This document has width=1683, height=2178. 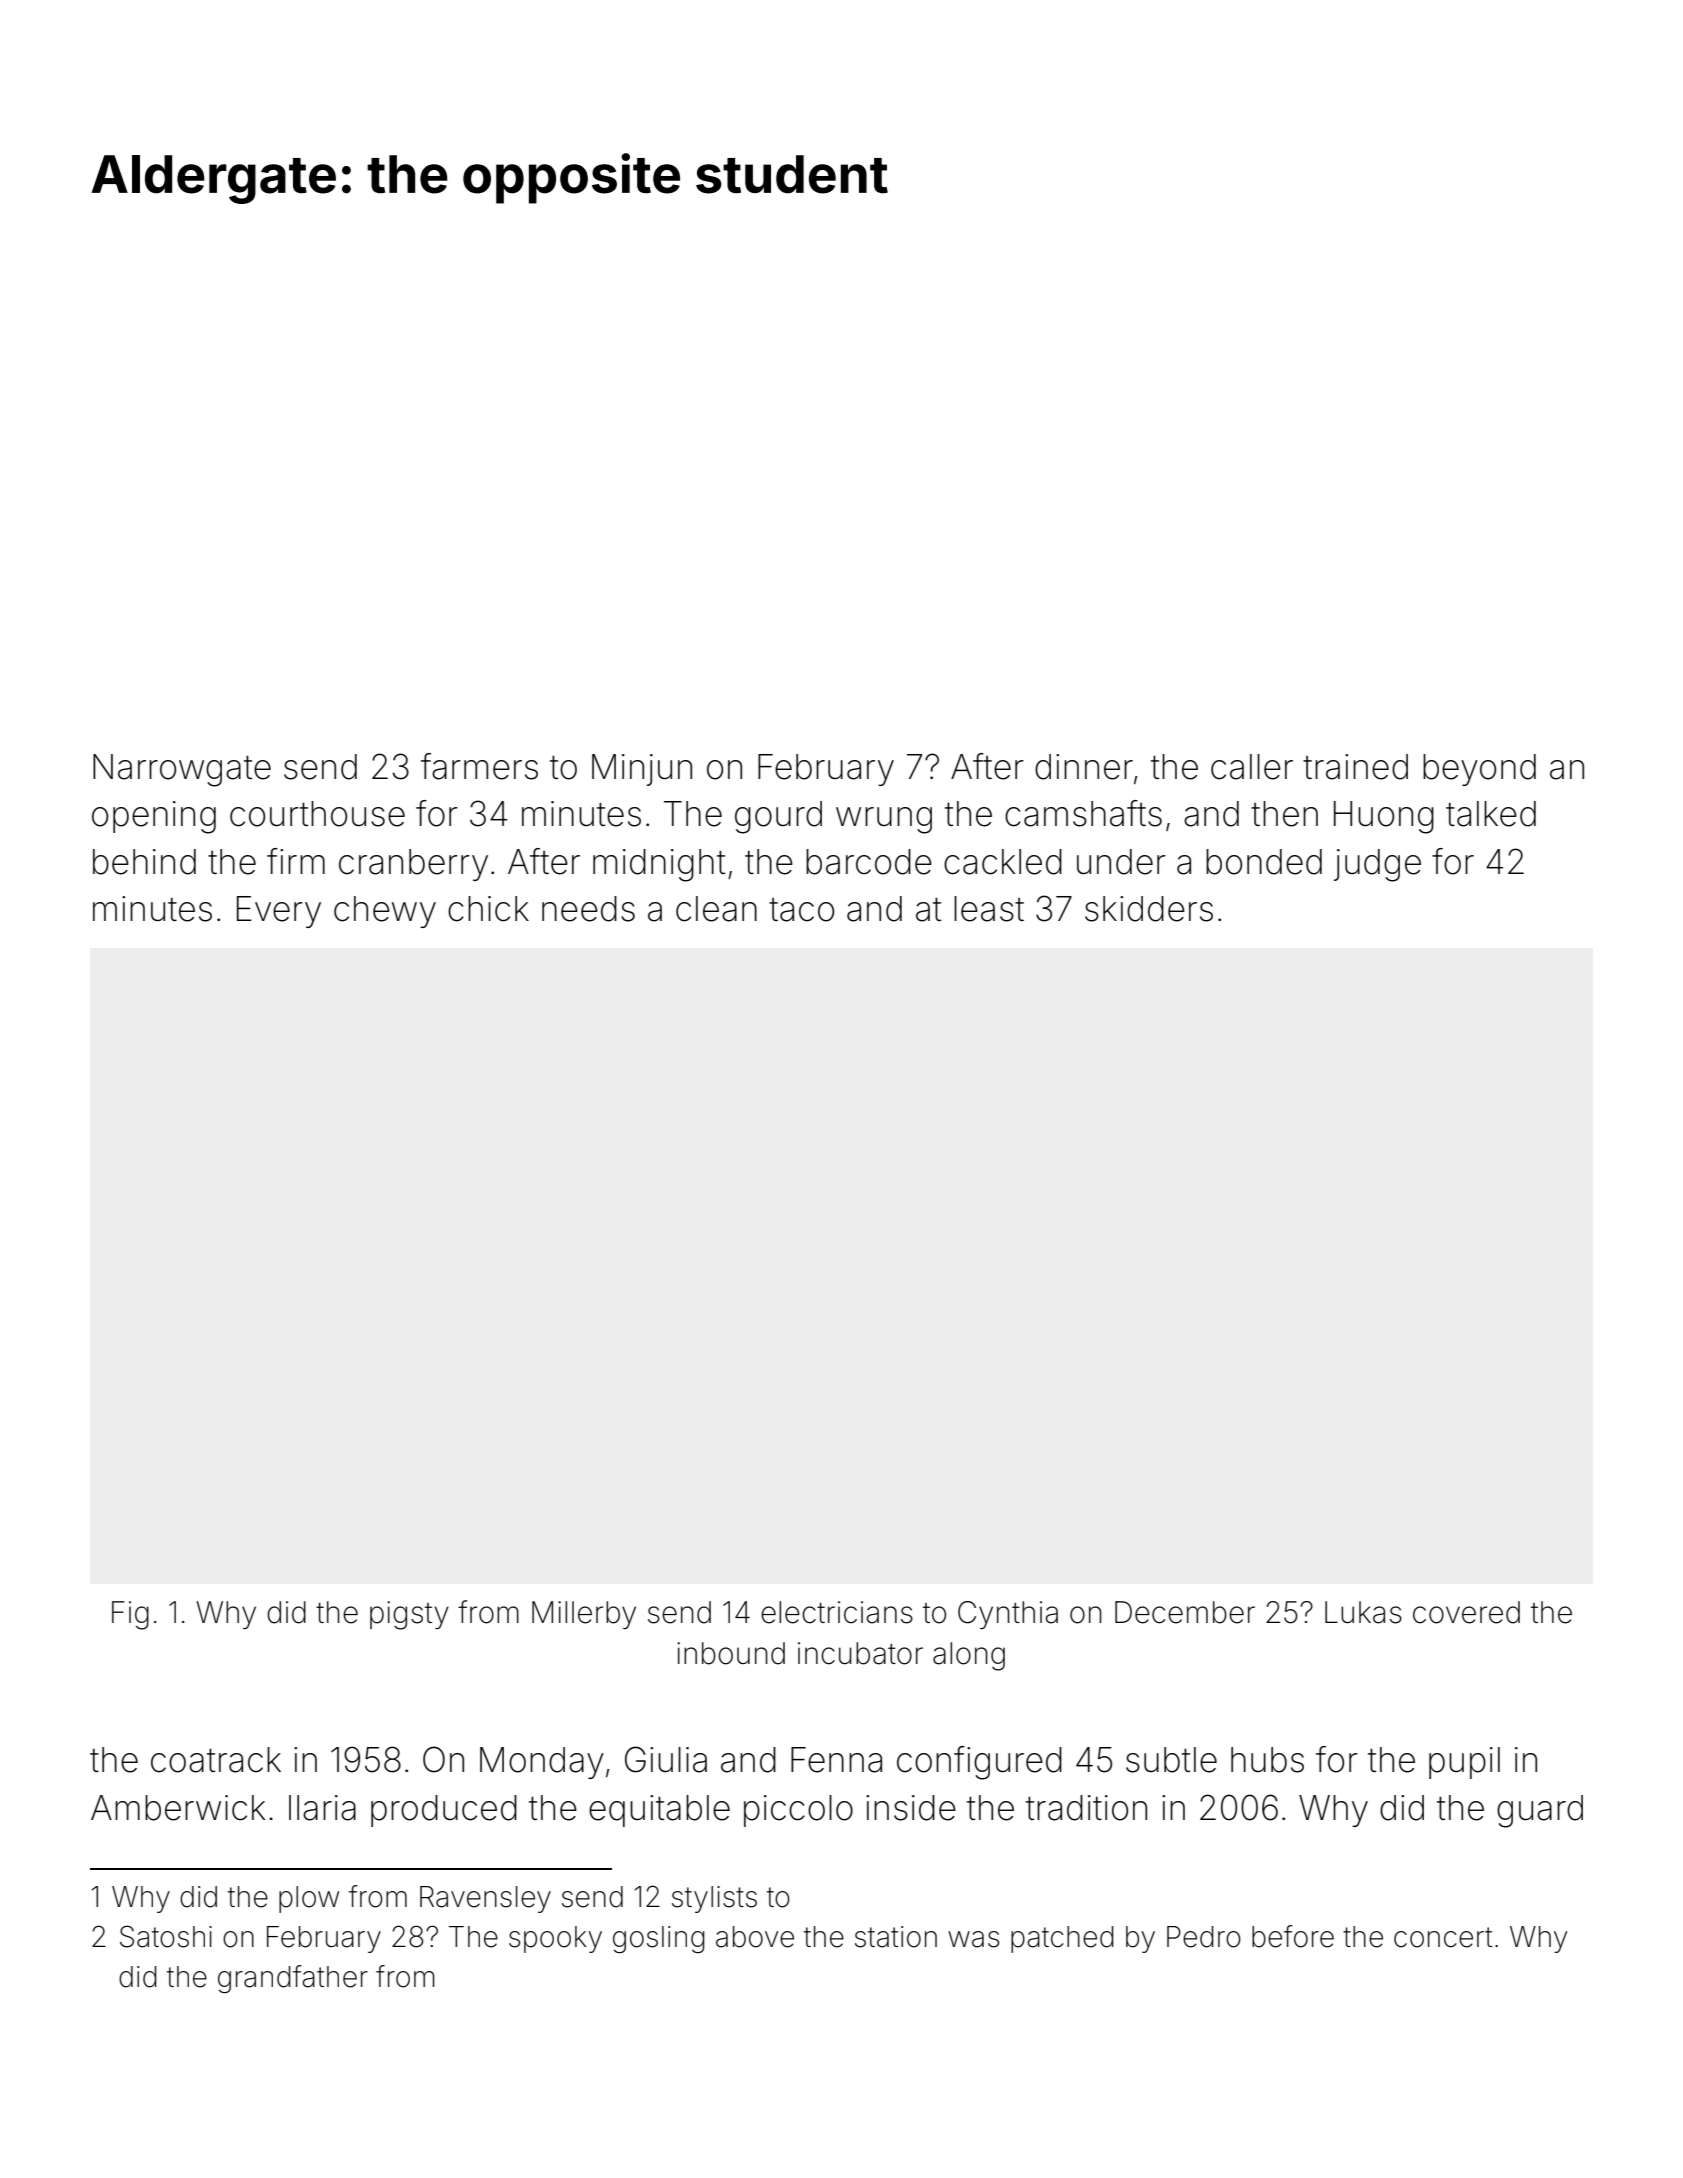 I want to click on needs, so click(x=588, y=909).
